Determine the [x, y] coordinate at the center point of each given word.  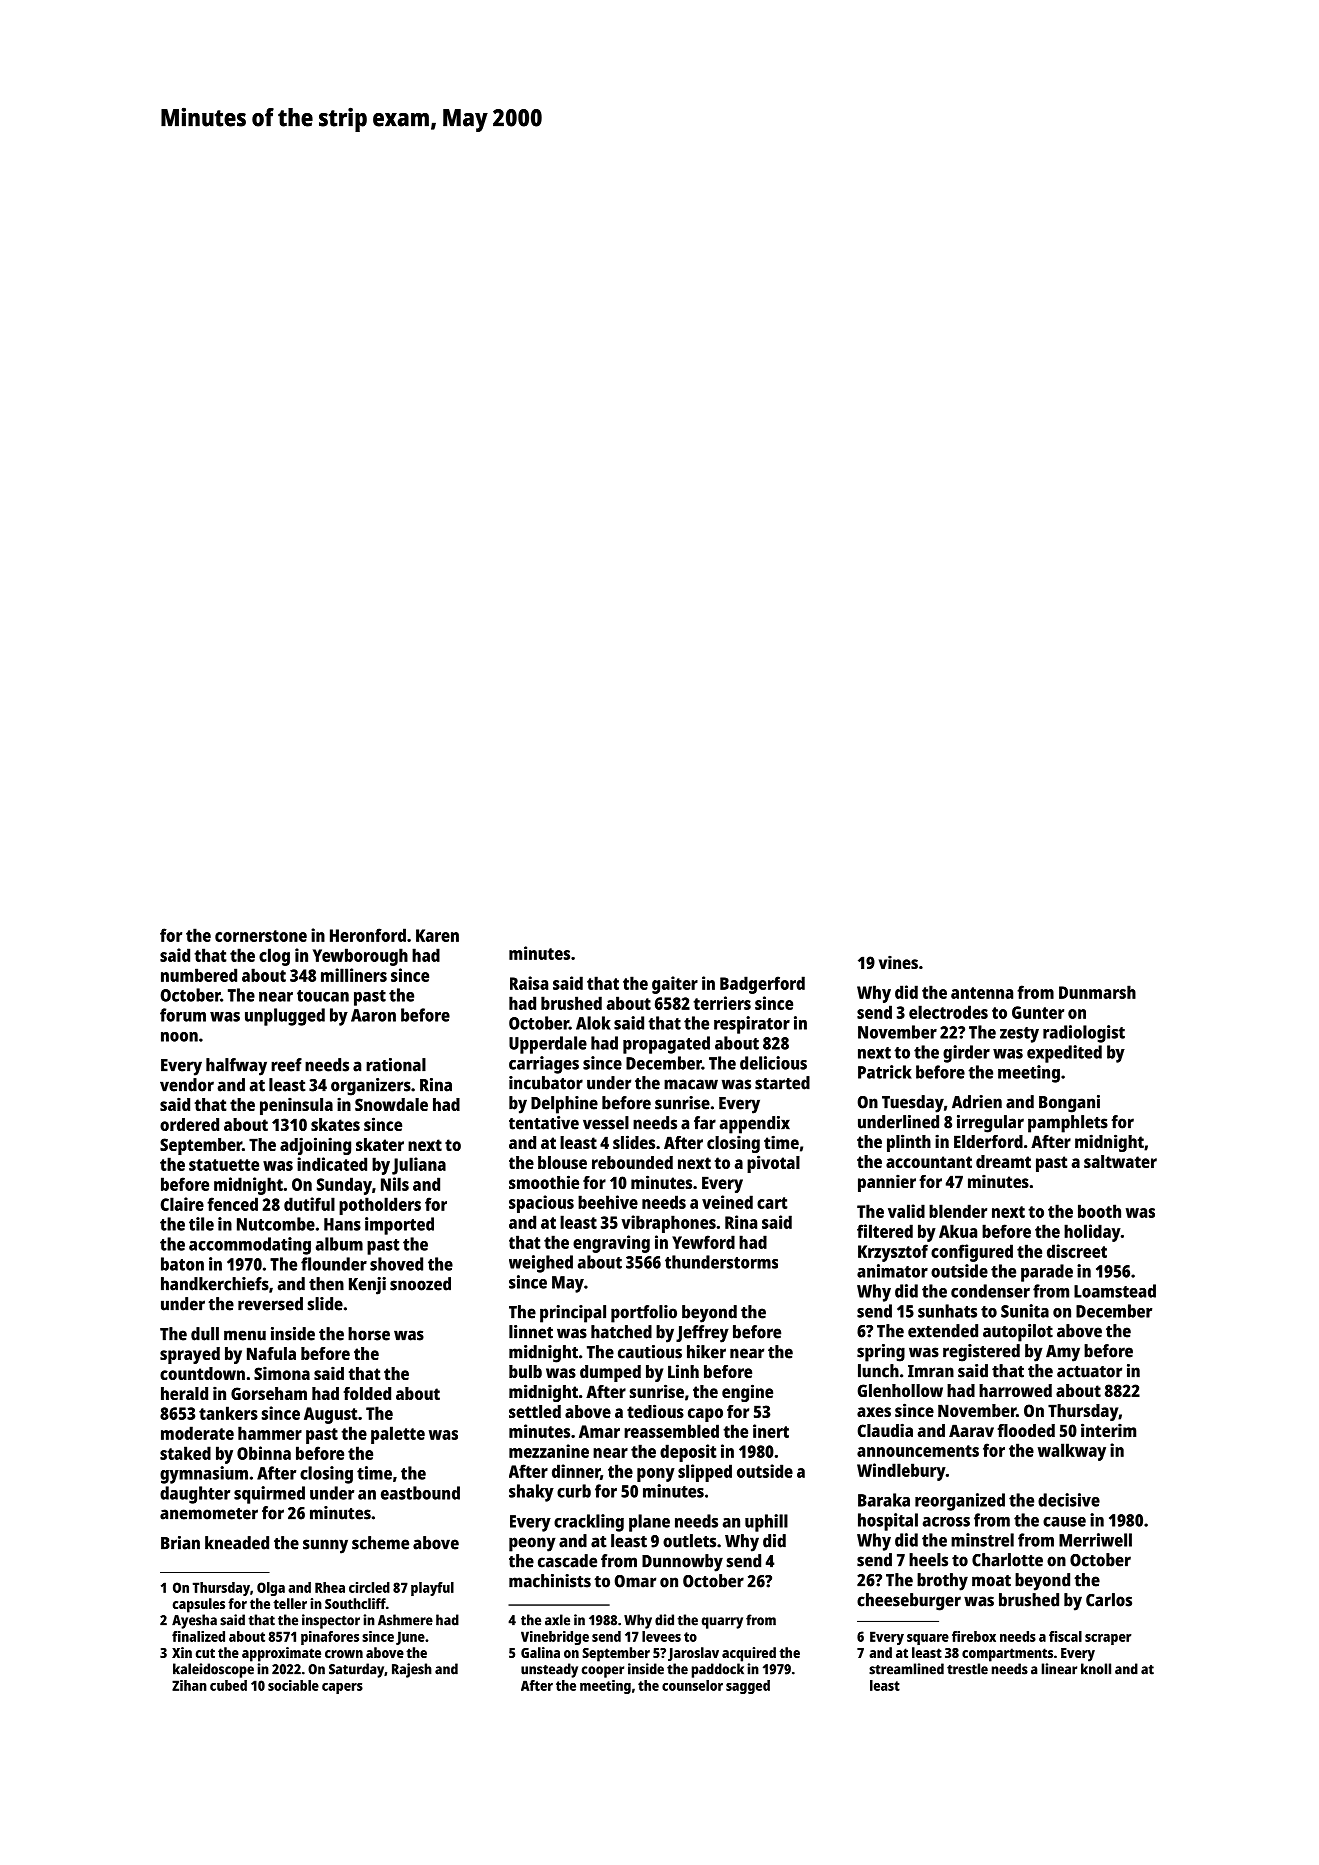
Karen [437, 935]
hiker [706, 1352]
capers [342, 1688]
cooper [602, 1672]
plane [649, 1523]
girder [966, 1054]
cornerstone [261, 936]
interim [1108, 1430]
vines [898, 962]
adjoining [315, 1146]
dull [205, 1334]
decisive [1069, 1500]
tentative [544, 1123]
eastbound [420, 1493]
